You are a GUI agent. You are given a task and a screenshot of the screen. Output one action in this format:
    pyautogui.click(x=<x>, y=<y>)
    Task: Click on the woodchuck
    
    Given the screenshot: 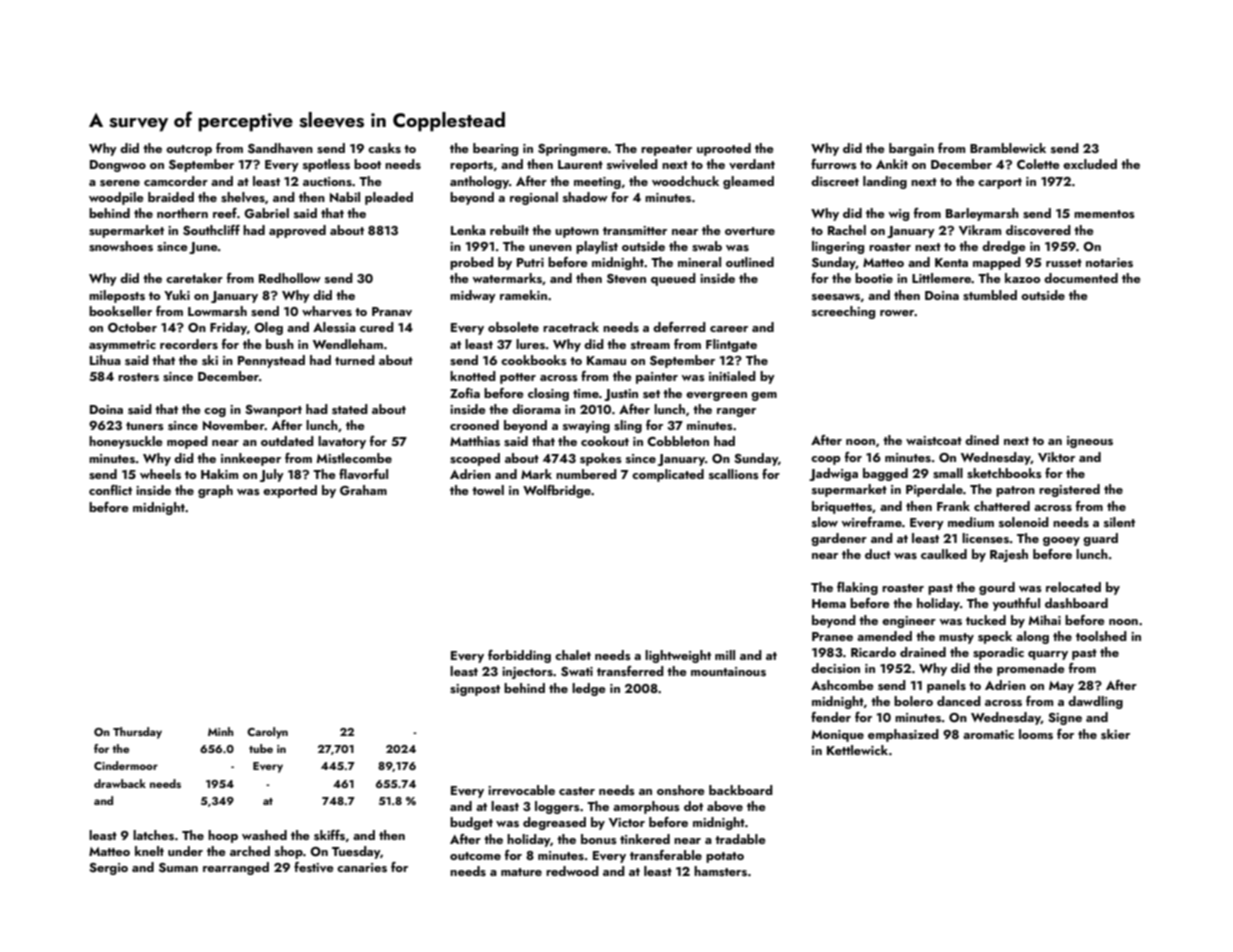 What is the action you would take?
    pyautogui.click(x=685, y=181)
